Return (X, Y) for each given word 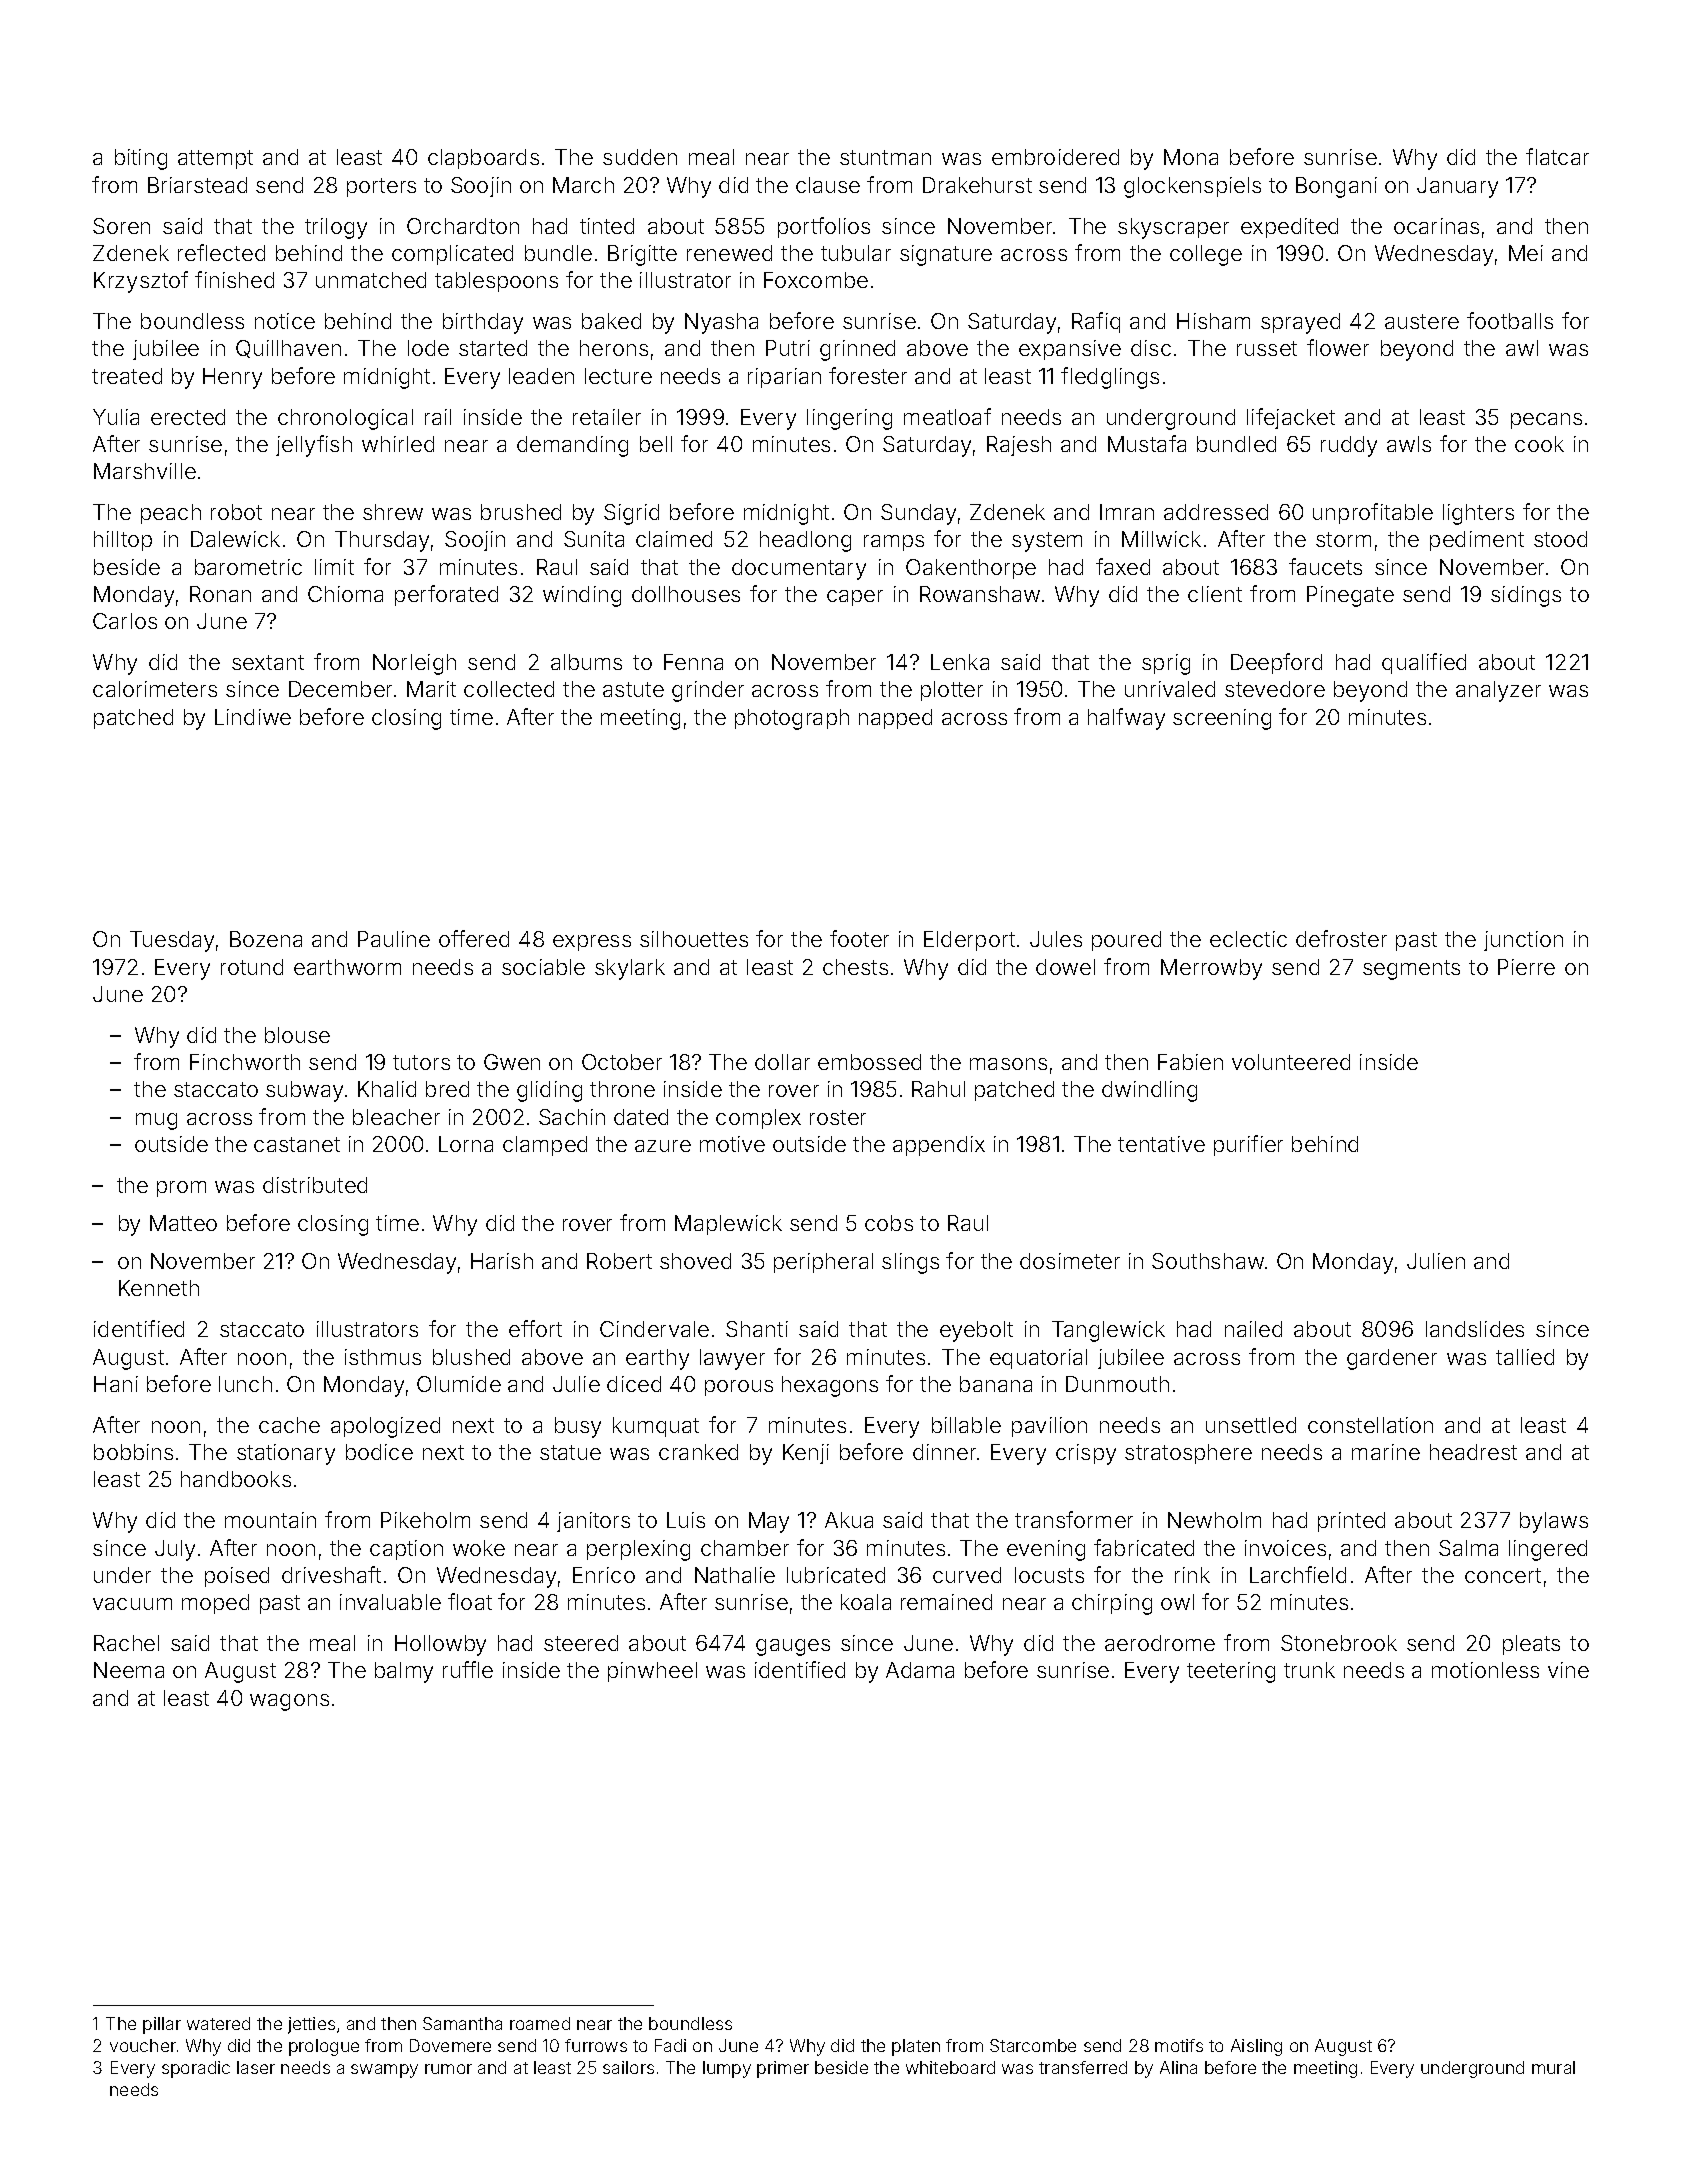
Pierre (1526, 967)
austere (1422, 321)
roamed (540, 2023)
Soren (121, 226)
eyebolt (976, 1331)
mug (156, 1121)
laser (256, 2067)
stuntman (885, 157)
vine (1568, 1670)
